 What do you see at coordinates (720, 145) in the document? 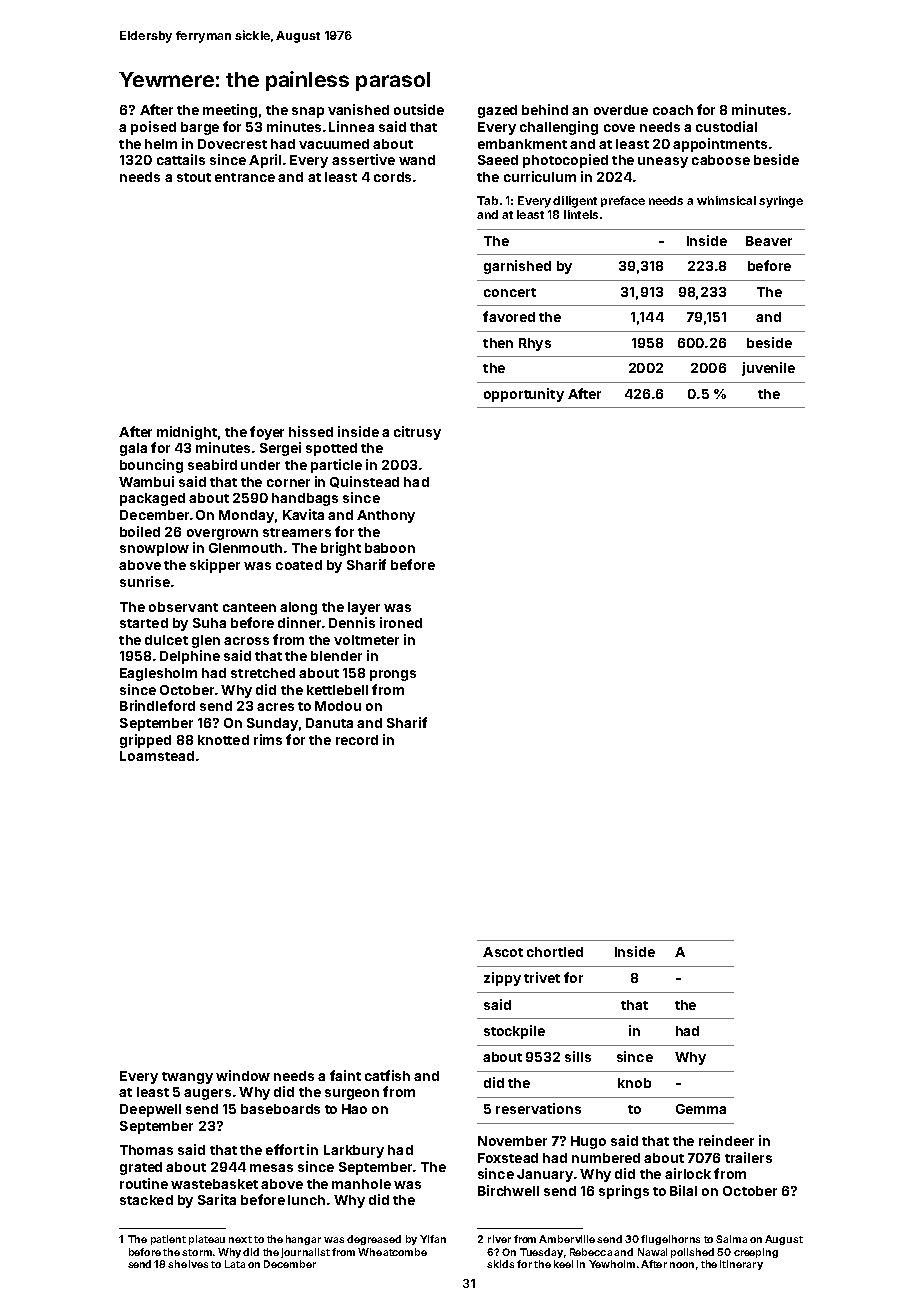
I see `appointments` at bounding box center [720, 145].
